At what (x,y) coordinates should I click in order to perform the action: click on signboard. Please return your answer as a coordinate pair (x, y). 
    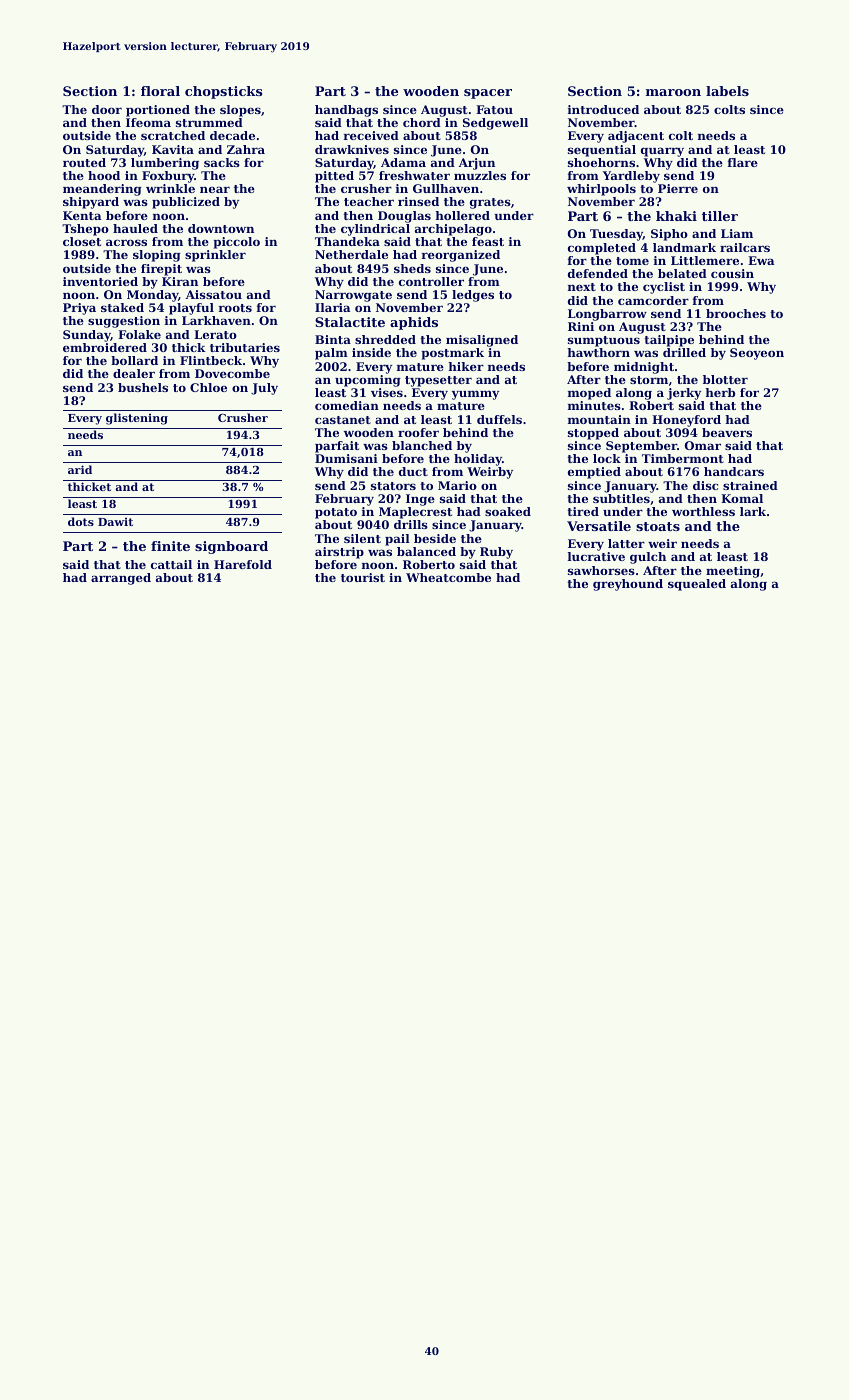
    Looking at the image, I should click on (231, 547).
